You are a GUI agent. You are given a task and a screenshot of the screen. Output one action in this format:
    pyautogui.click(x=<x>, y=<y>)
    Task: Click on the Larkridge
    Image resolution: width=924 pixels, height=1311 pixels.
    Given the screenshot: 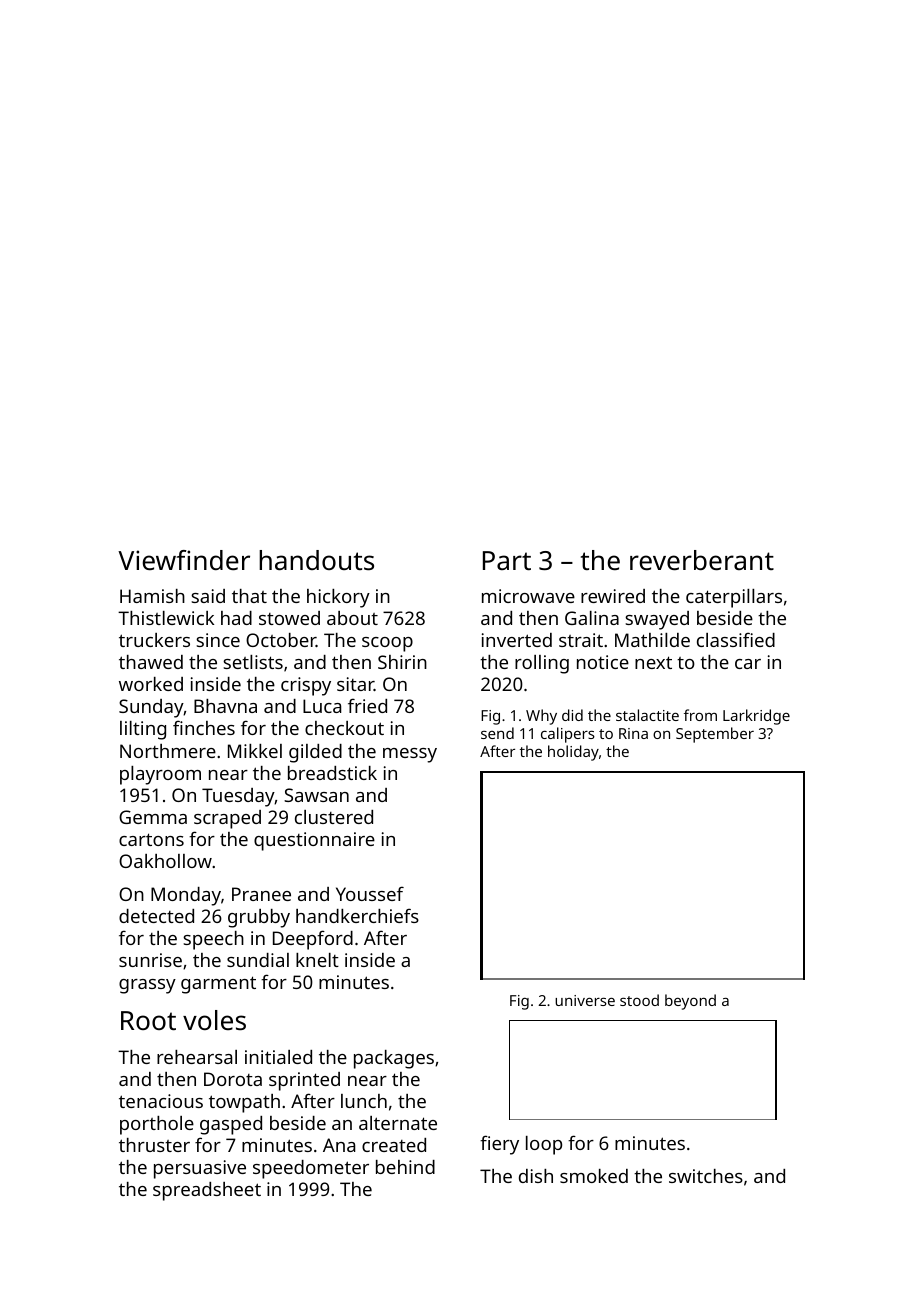 What is the action you would take?
    pyautogui.click(x=756, y=717)
